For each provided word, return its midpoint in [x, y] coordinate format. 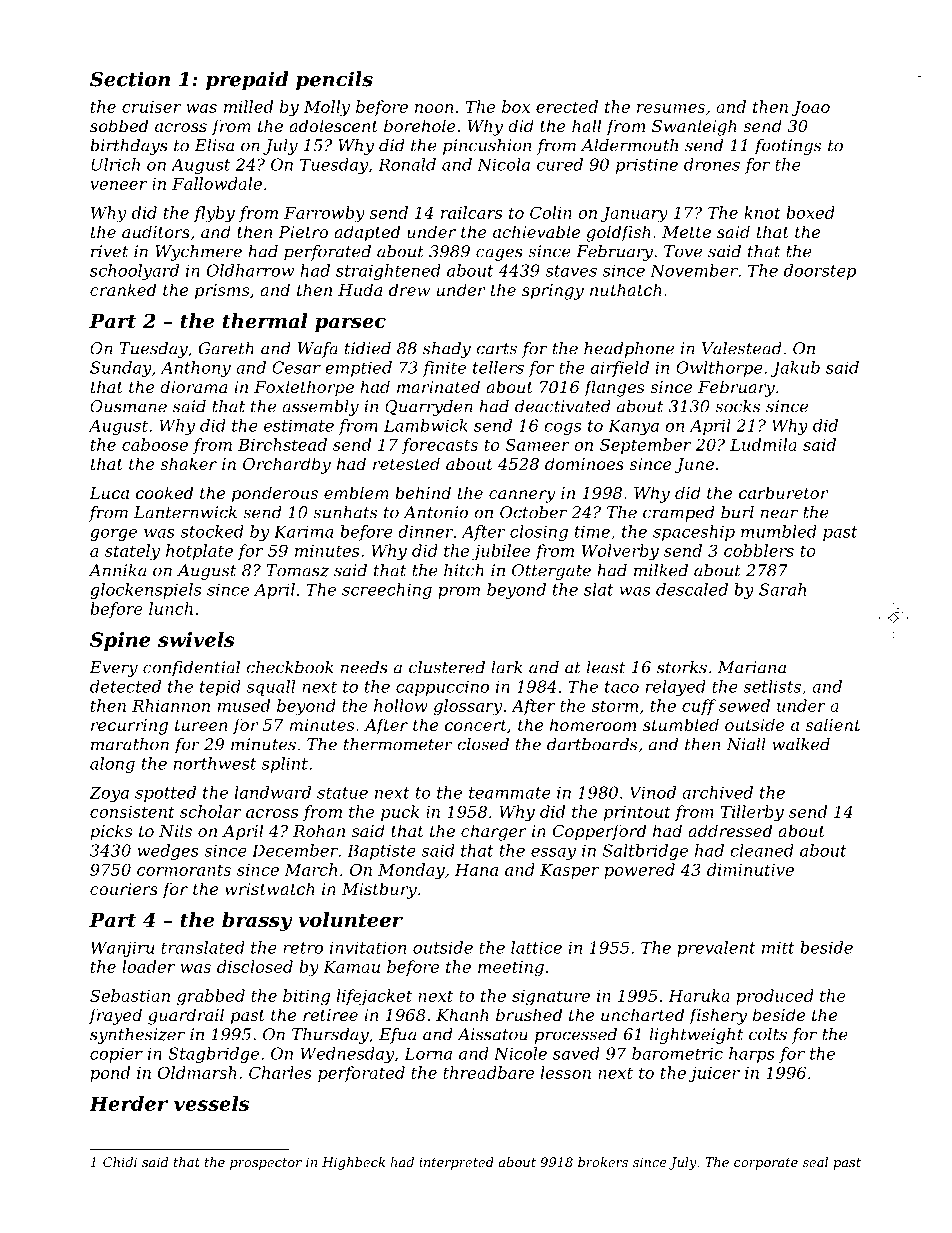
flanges [614, 388]
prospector [266, 1164]
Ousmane [128, 406]
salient [833, 724]
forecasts [440, 446]
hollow [401, 705]
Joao [810, 108]
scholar [210, 811]
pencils [334, 81]
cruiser [151, 107]
